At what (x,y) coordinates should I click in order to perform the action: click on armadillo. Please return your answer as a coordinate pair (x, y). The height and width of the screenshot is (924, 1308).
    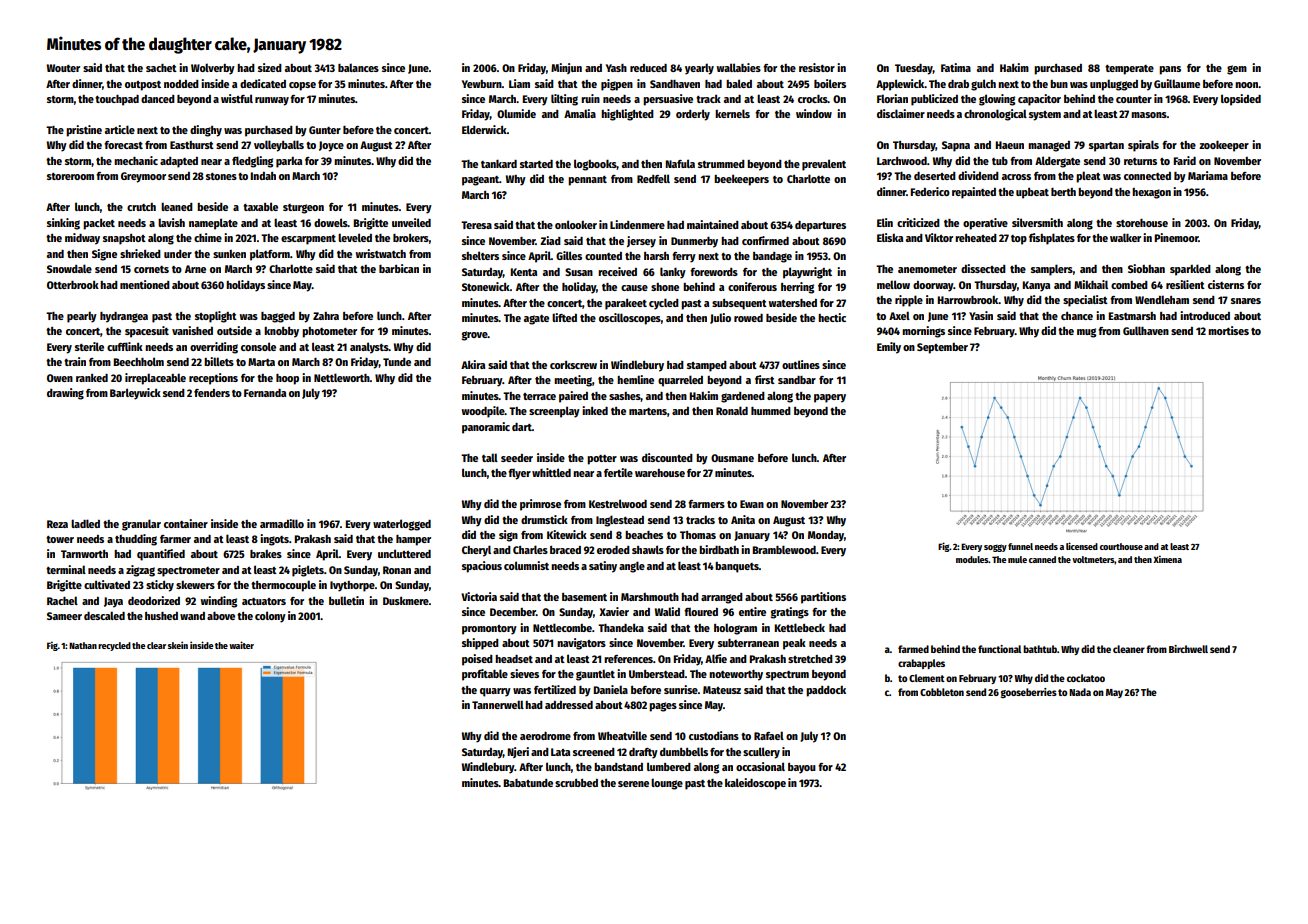
    Looking at the image, I should click on (282, 523).
